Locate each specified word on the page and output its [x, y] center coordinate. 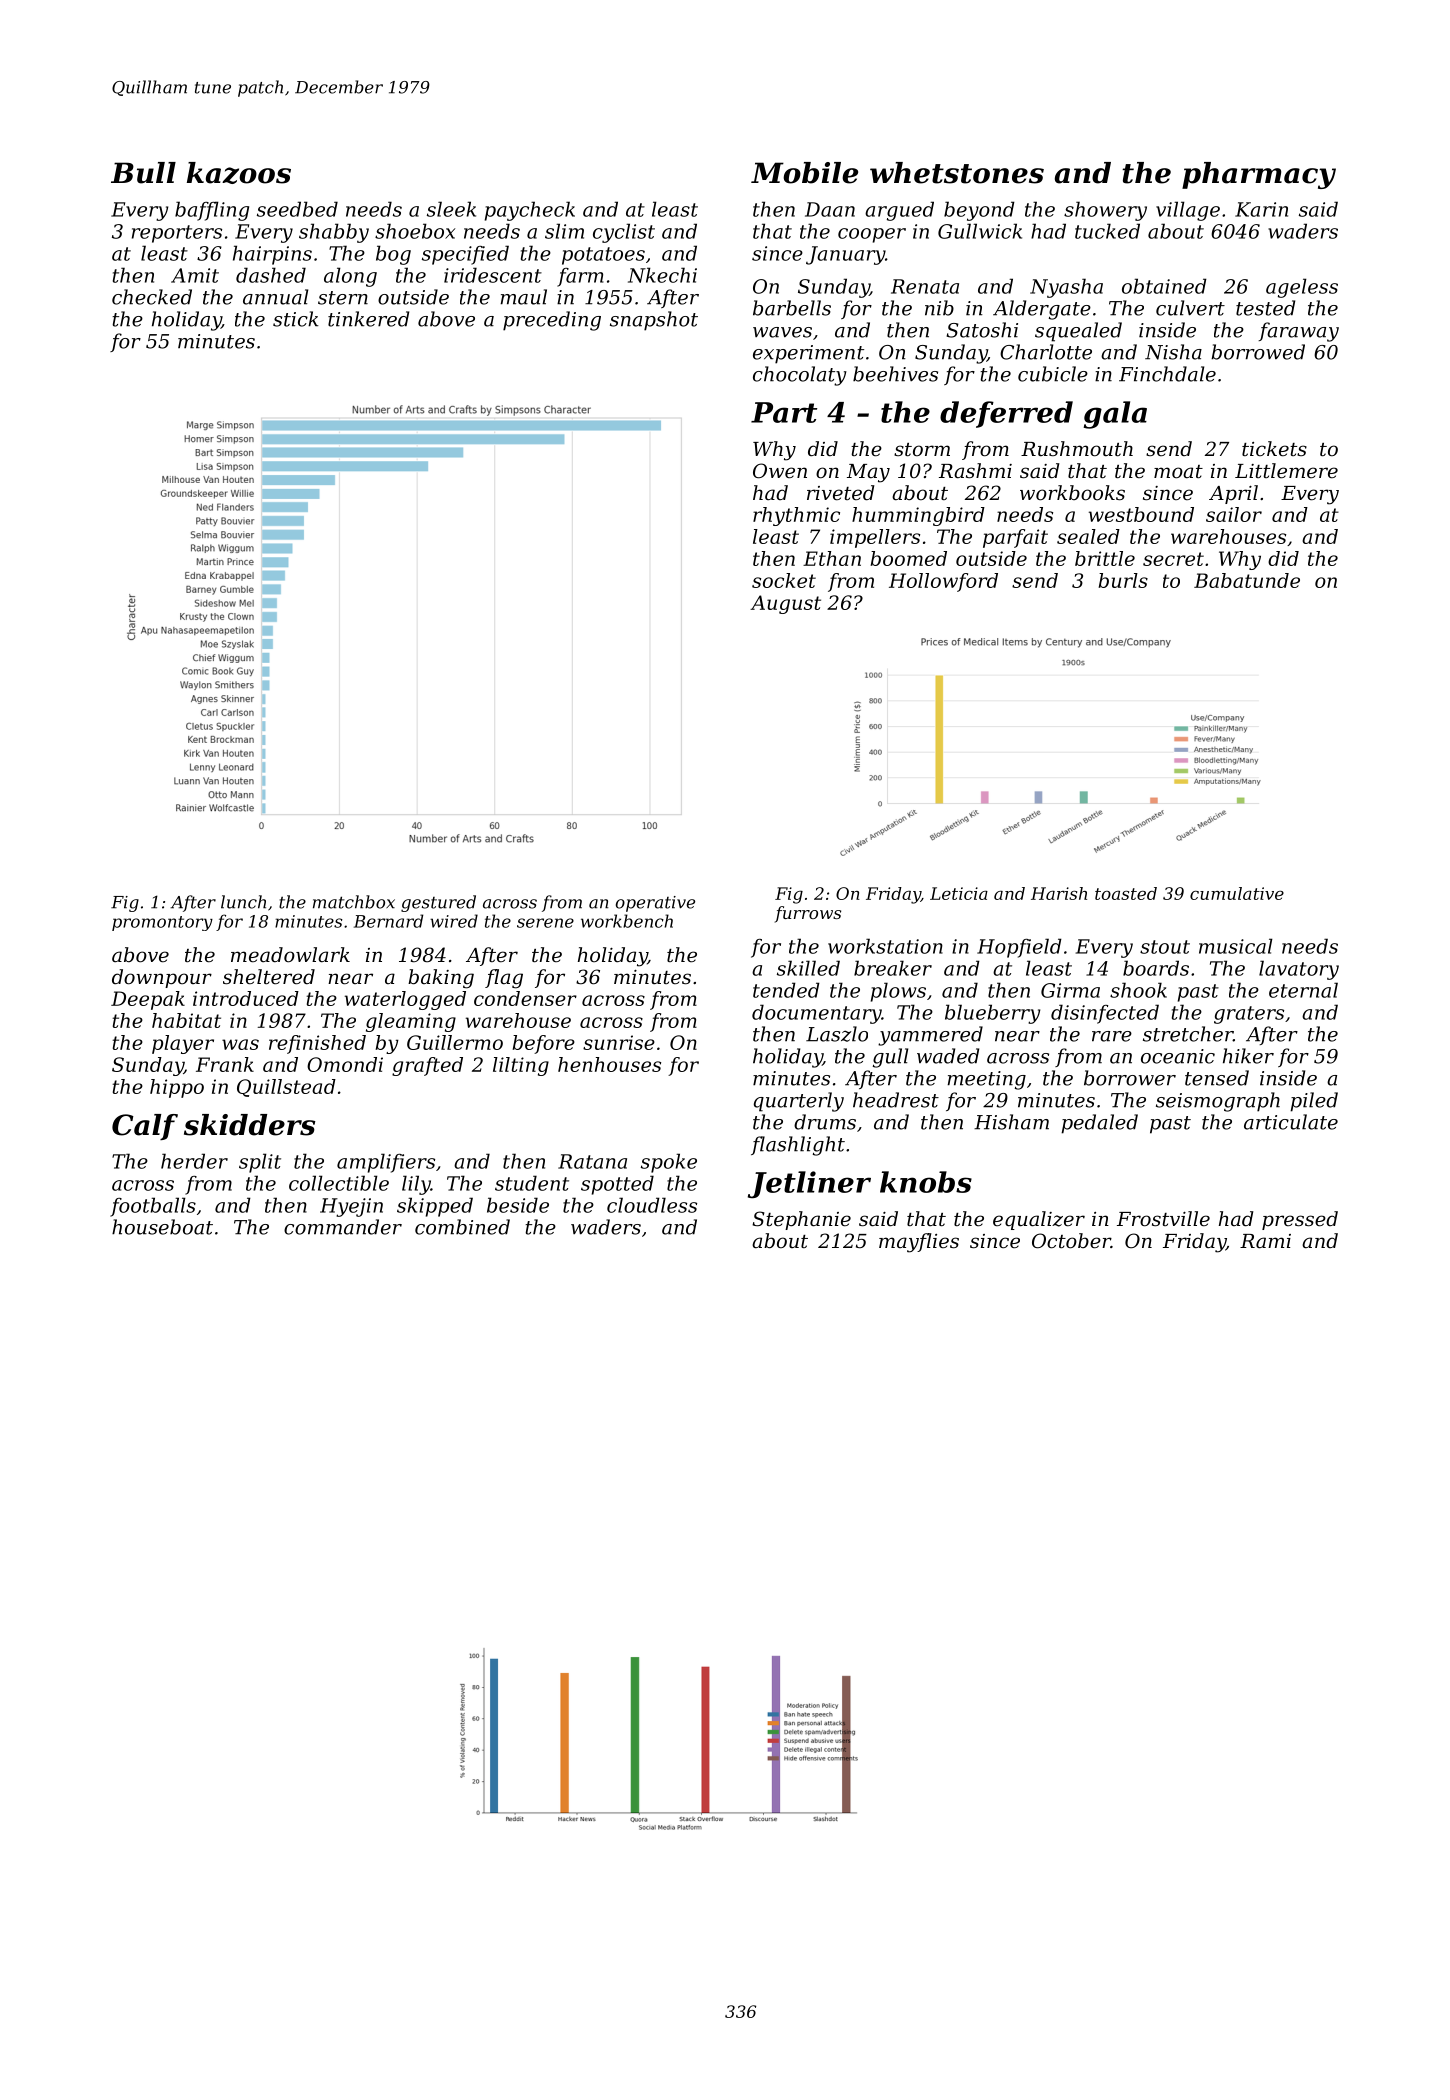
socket [784, 580]
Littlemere [1286, 471]
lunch [243, 902]
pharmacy [1259, 175]
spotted [617, 1185]
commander [343, 1227]
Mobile [804, 173]
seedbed [297, 209]
